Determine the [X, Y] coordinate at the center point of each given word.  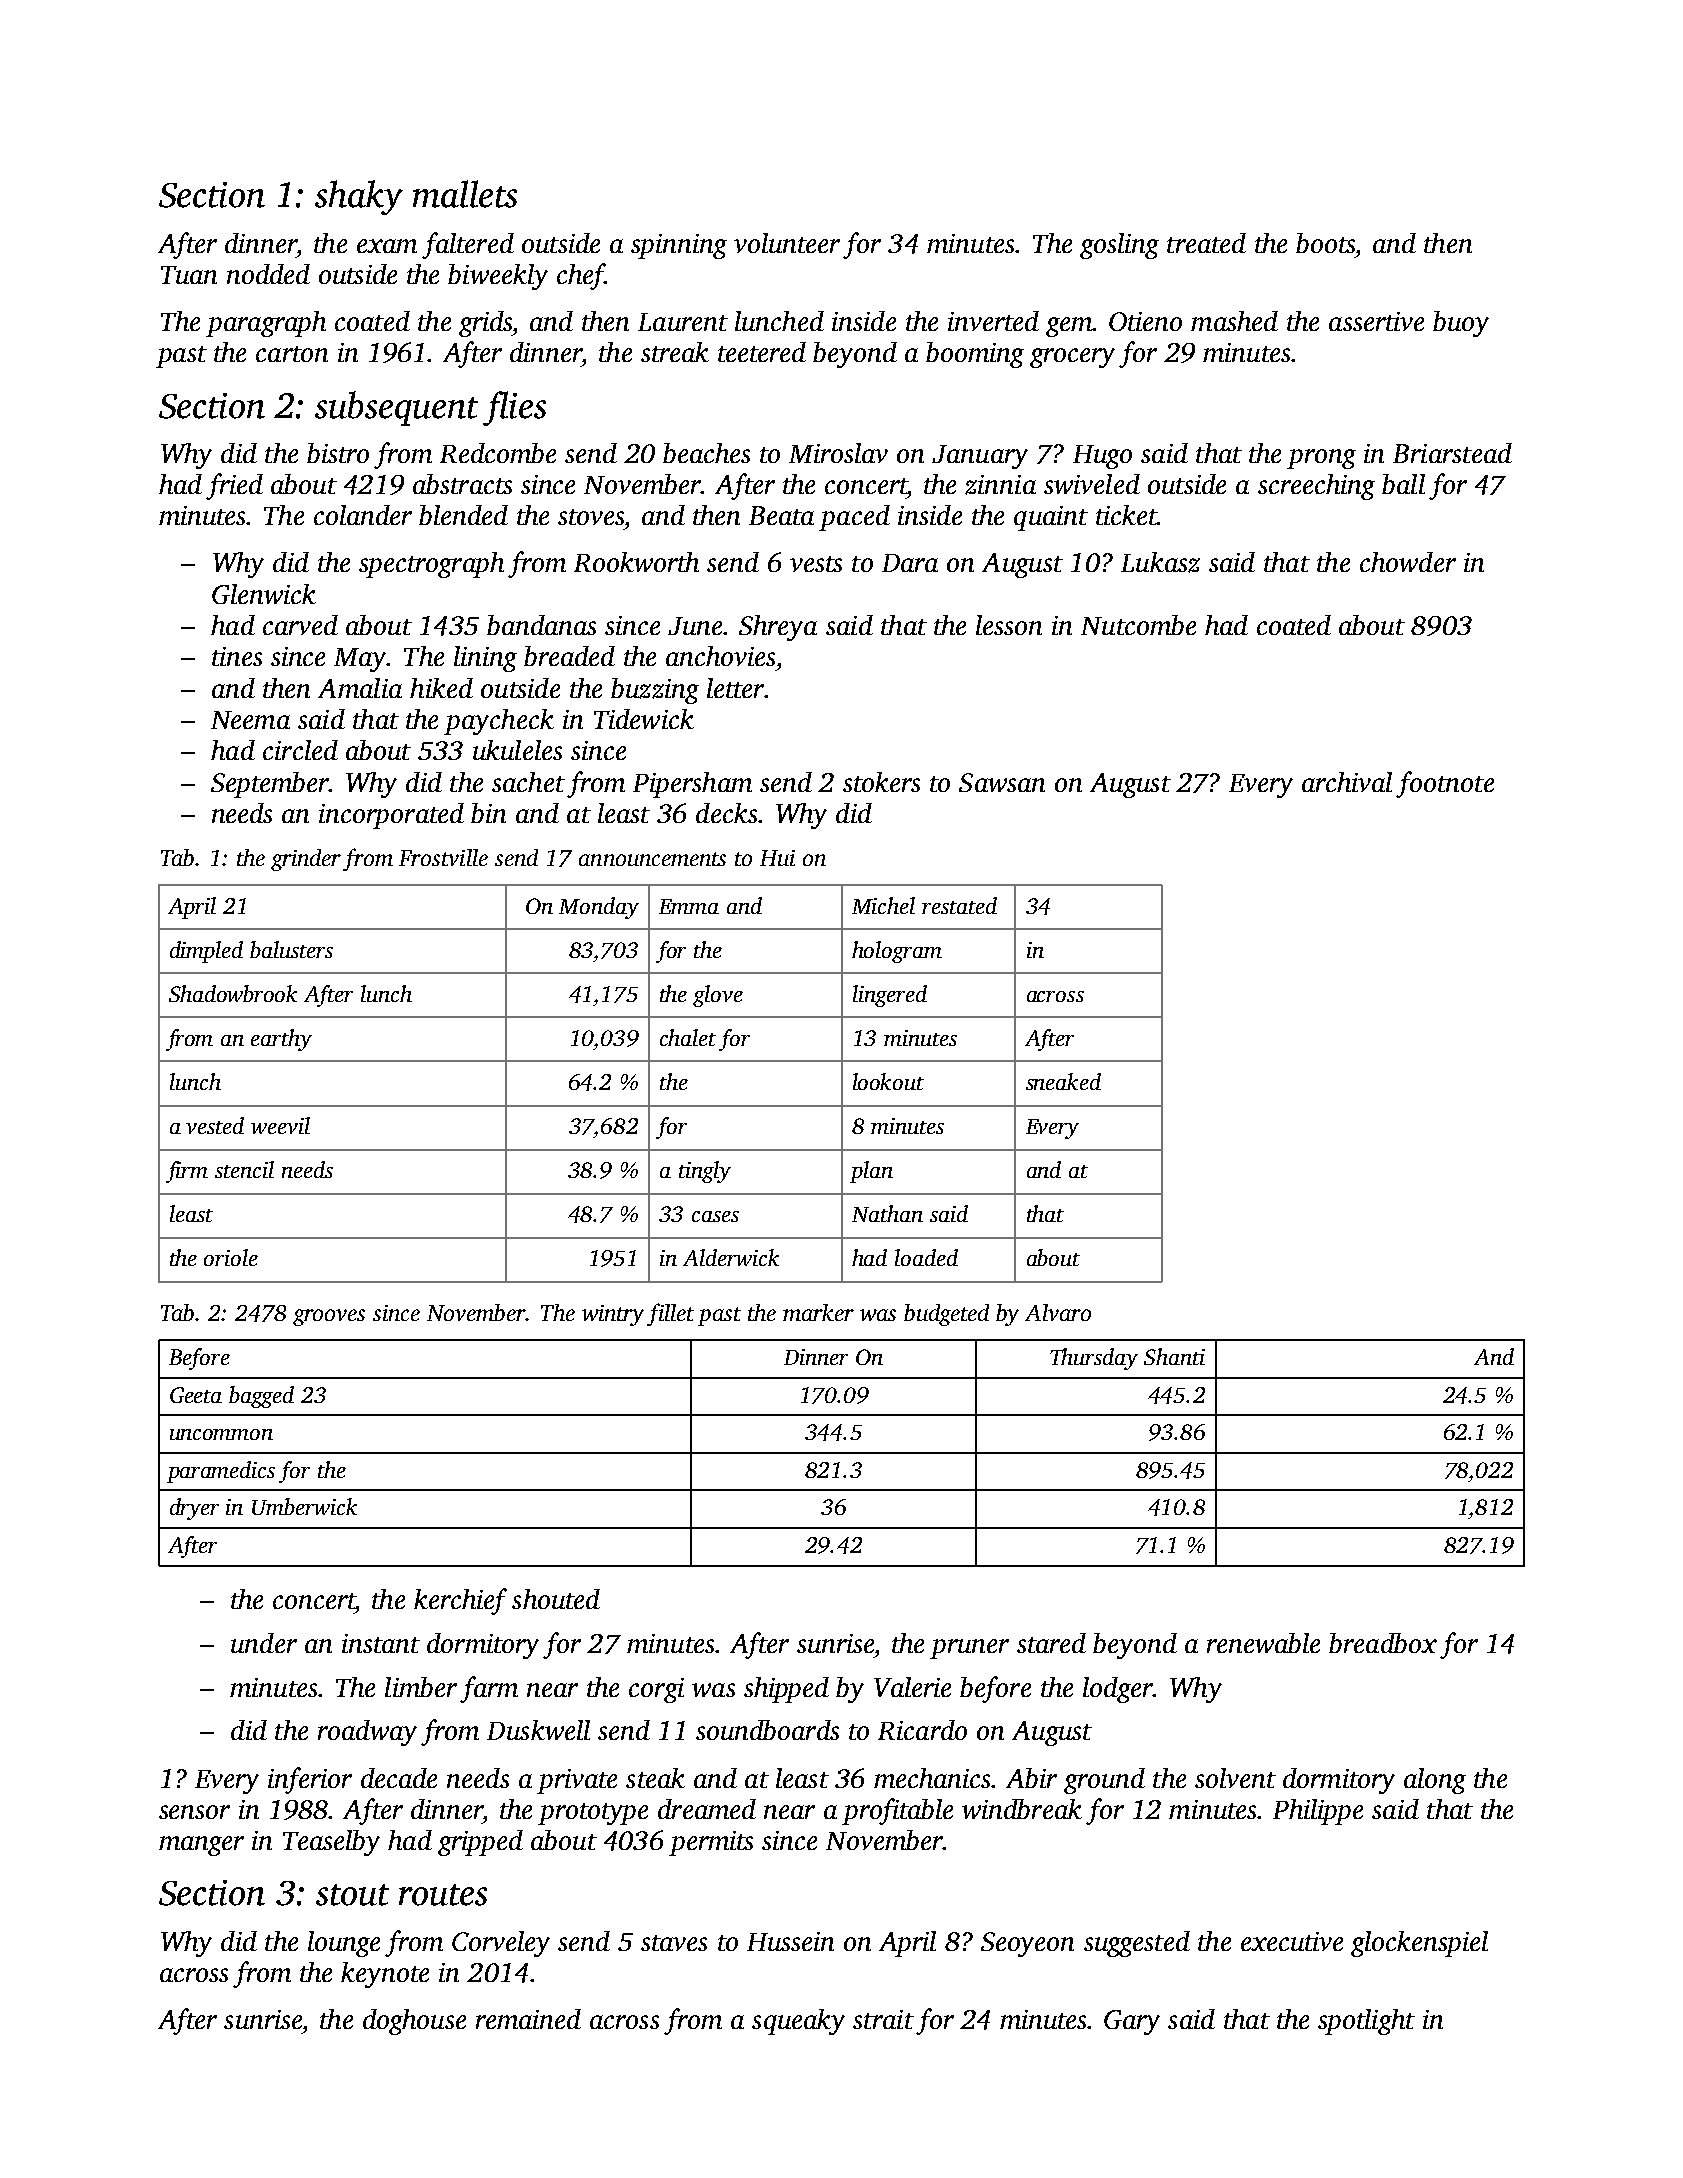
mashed [1234, 321]
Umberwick [304, 1506]
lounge [344, 1944]
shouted [556, 1599]
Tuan [189, 275]
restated [959, 905]
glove [718, 996]
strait [883, 2019]
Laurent [683, 322]
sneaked [1063, 1081]
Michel [883, 905]
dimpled [206, 952]
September [270, 785]
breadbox [1383, 1643]
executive [1292, 1941]
